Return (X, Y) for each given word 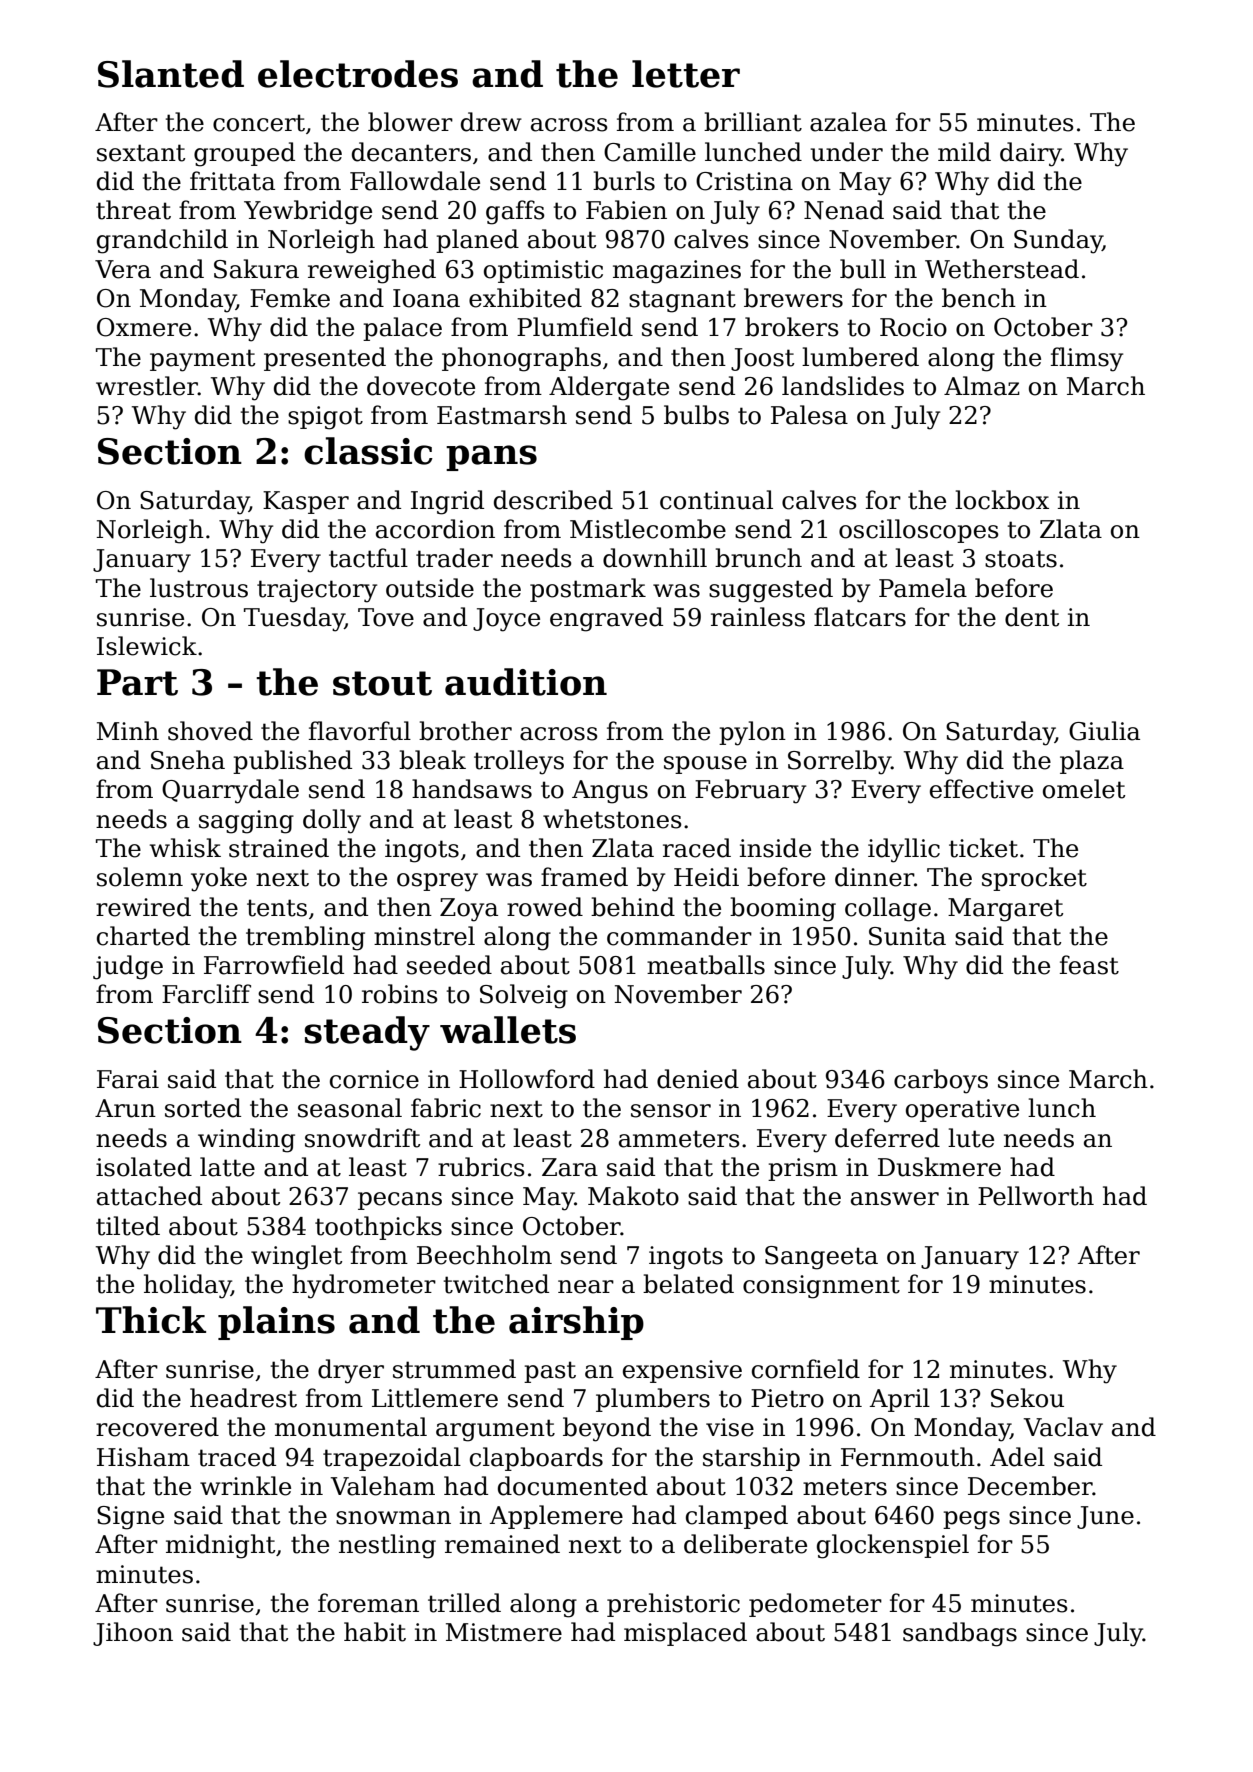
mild (964, 152)
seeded (449, 965)
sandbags (960, 1634)
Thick (151, 1320)
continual (716, 500)
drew (491, 122)
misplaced (685, 1634)
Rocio (913, 327)
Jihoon (133, 1634)
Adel (1017, 1457)
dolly (332, 821)
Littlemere (435, 1398)
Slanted (171, 74)
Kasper (306, 502)
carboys (941, 1081)
